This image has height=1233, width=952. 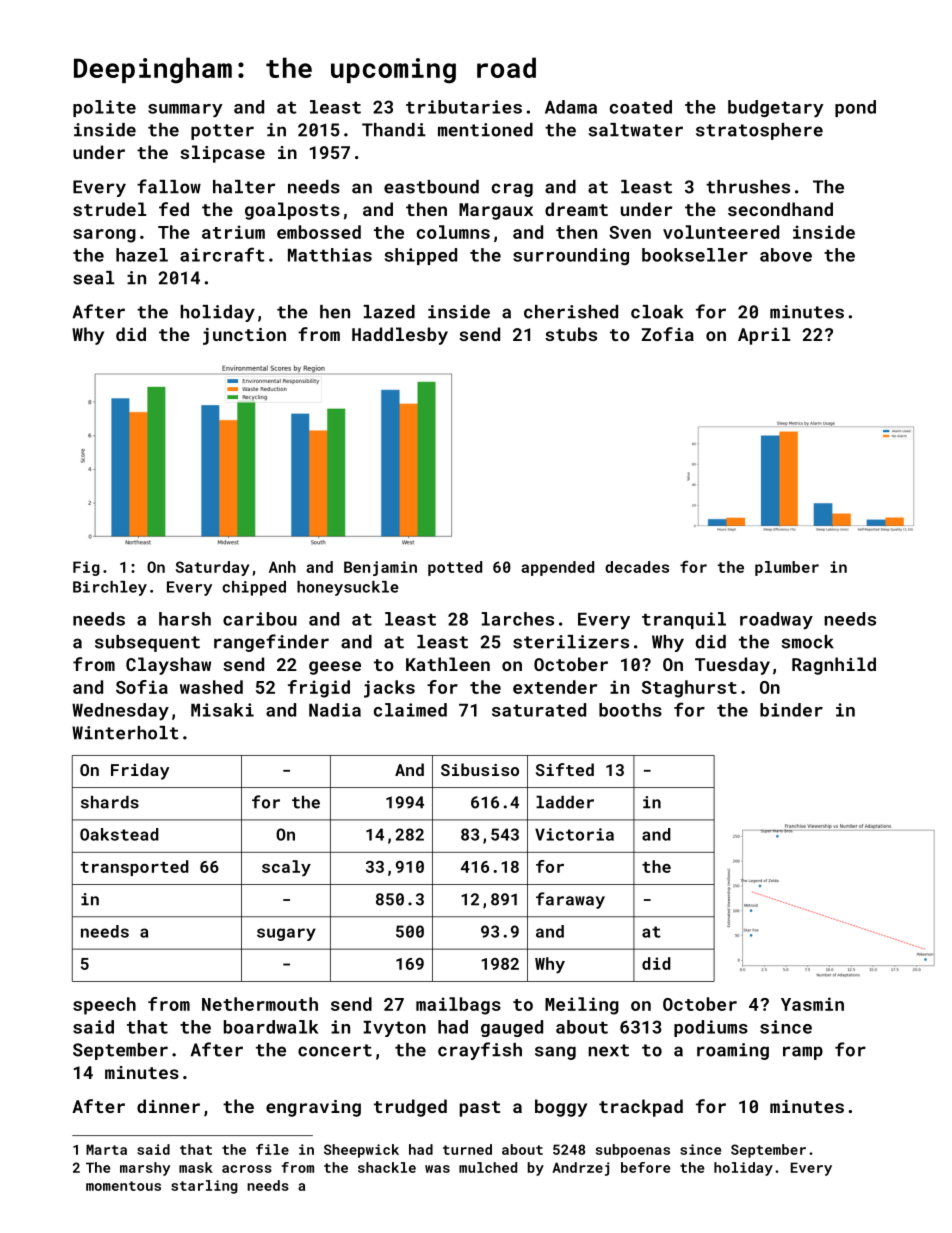 What do you see at coordinates (787, 568) in the image?
I see `plumber` at bounding box center [787, 568].
